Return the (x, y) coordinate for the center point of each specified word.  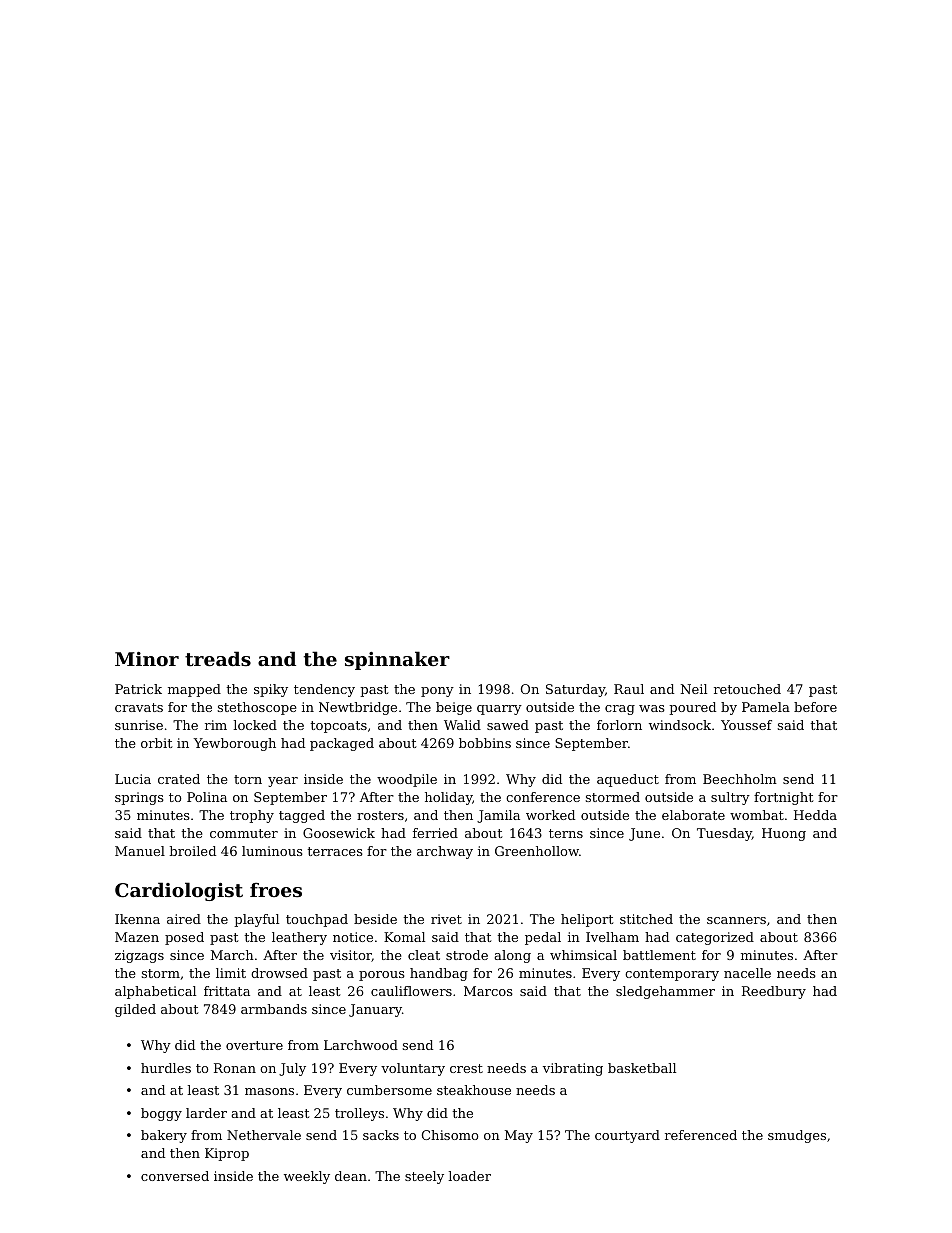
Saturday (575, 690)
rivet (446, 919)
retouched (747, 689)
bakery (164, 1136)
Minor (147, 659)
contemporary (672, 975)
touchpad (317, 920)
